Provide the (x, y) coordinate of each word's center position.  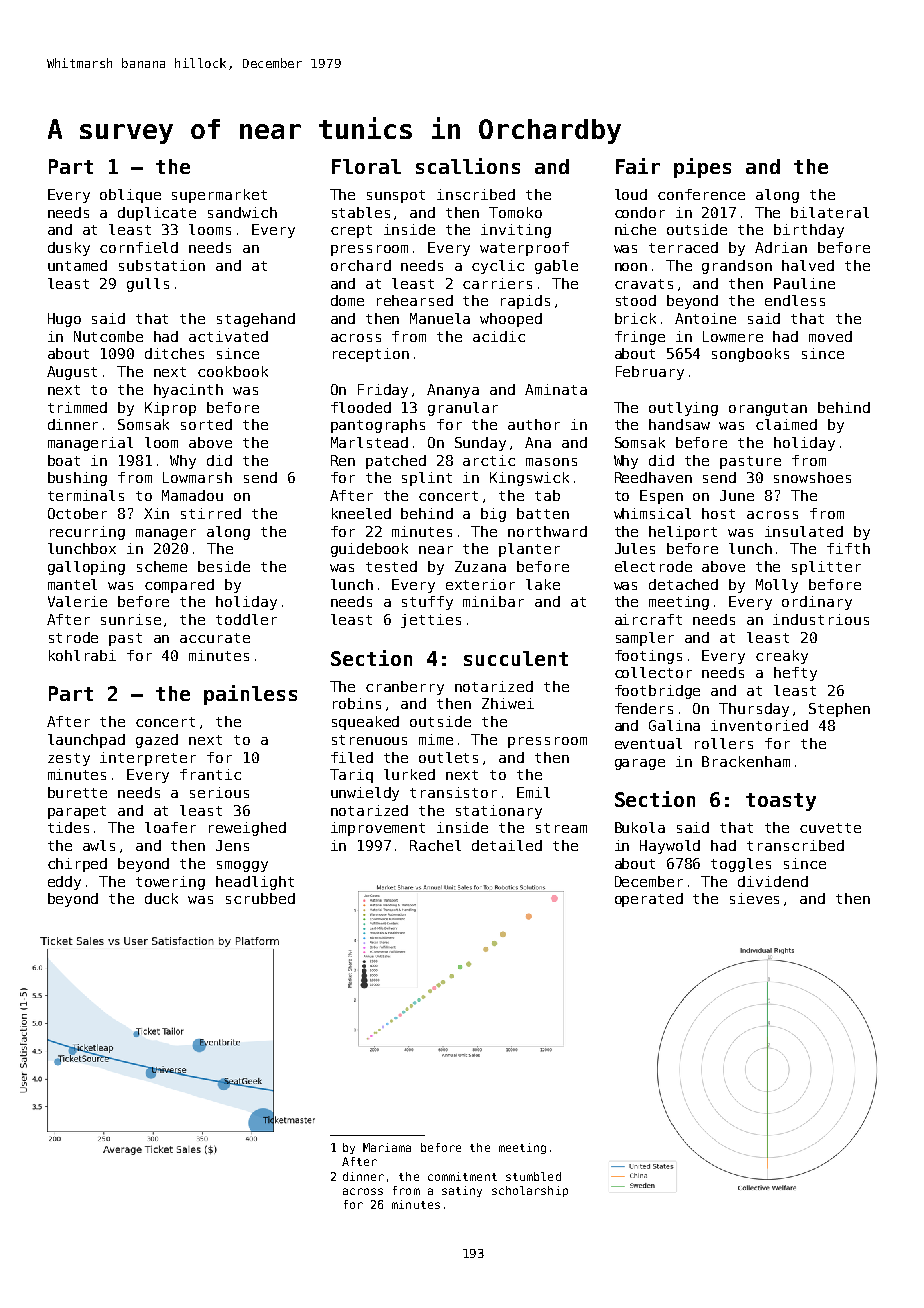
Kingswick (529, 479)
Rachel (435, 845)
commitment (462, 1176)
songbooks (750, 355)
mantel (72, 584)
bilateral (830, 212)
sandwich (242, 212)
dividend (773, 881)
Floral (366, 166)
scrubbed (260, 898)
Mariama (387, 1147)
